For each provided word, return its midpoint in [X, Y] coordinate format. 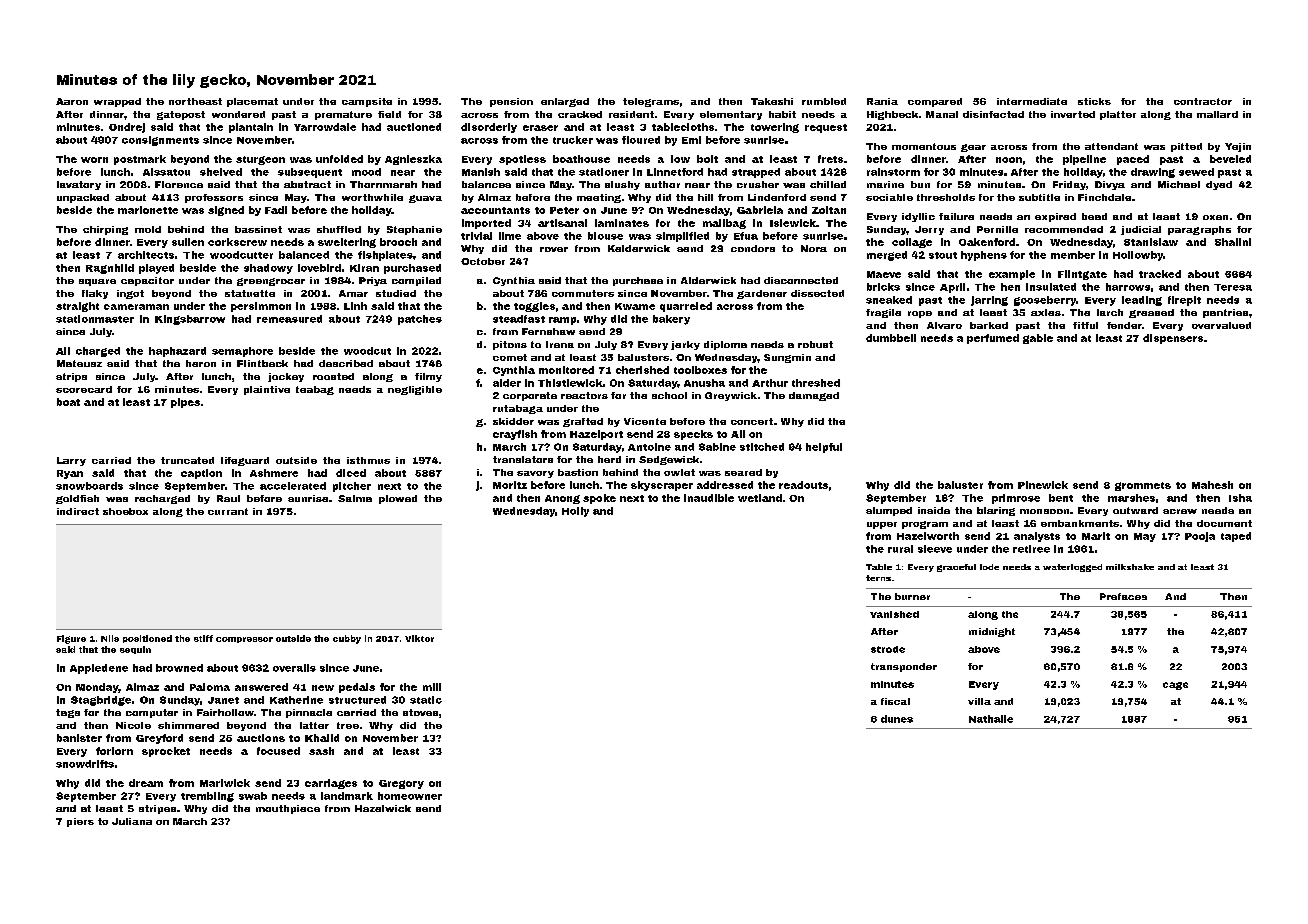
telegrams [651, 102]
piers [80, 822]
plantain [251, 128]
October [483, 261]
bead [1094, 216]
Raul [228, 498]
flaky [95, 294]
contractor [1203, 101]
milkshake [1130, 567]
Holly [575, 512]
